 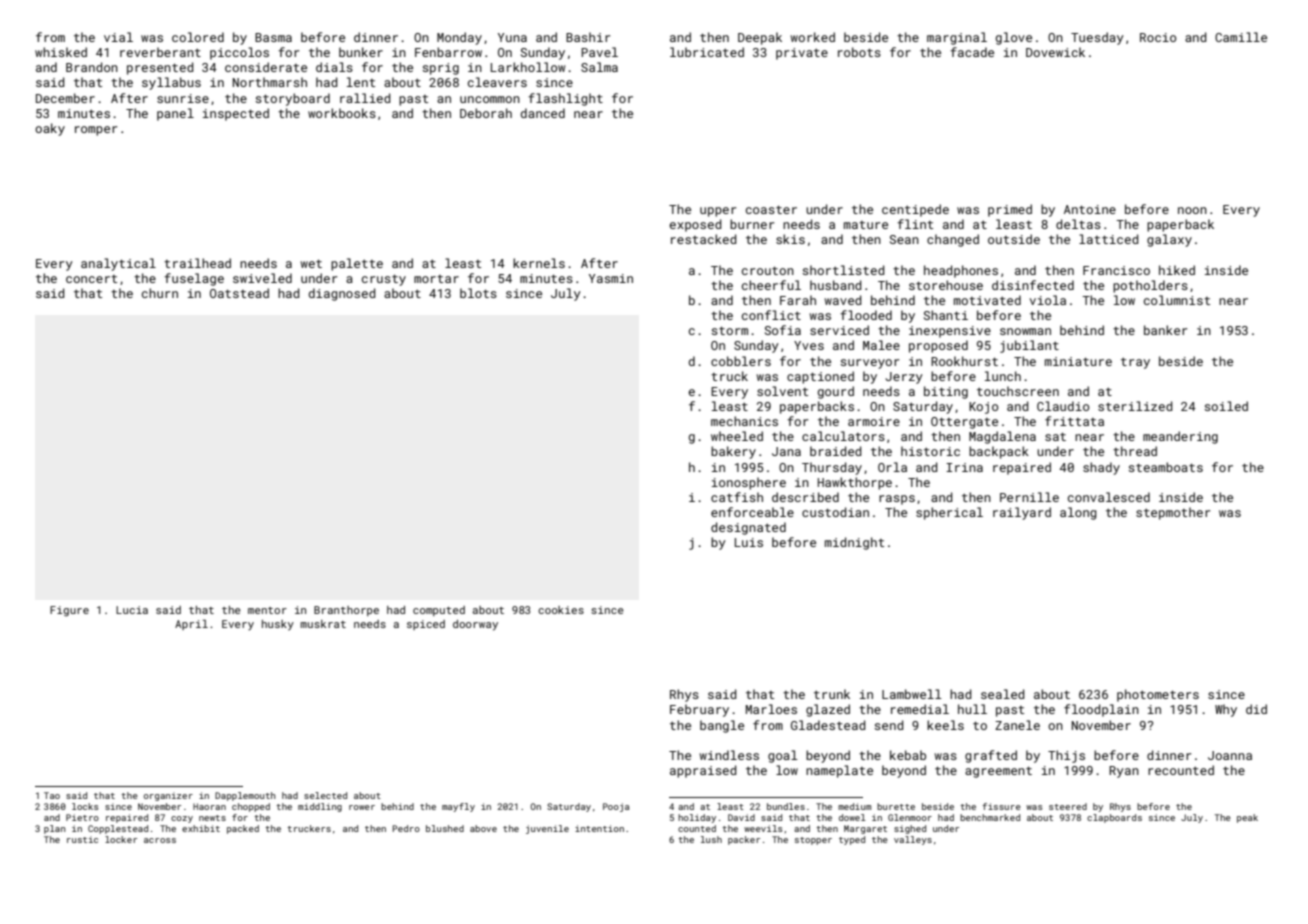 What do you see at coordinates (478, 293) in the document?
I see `blots` at bounding box center [478, 293].
